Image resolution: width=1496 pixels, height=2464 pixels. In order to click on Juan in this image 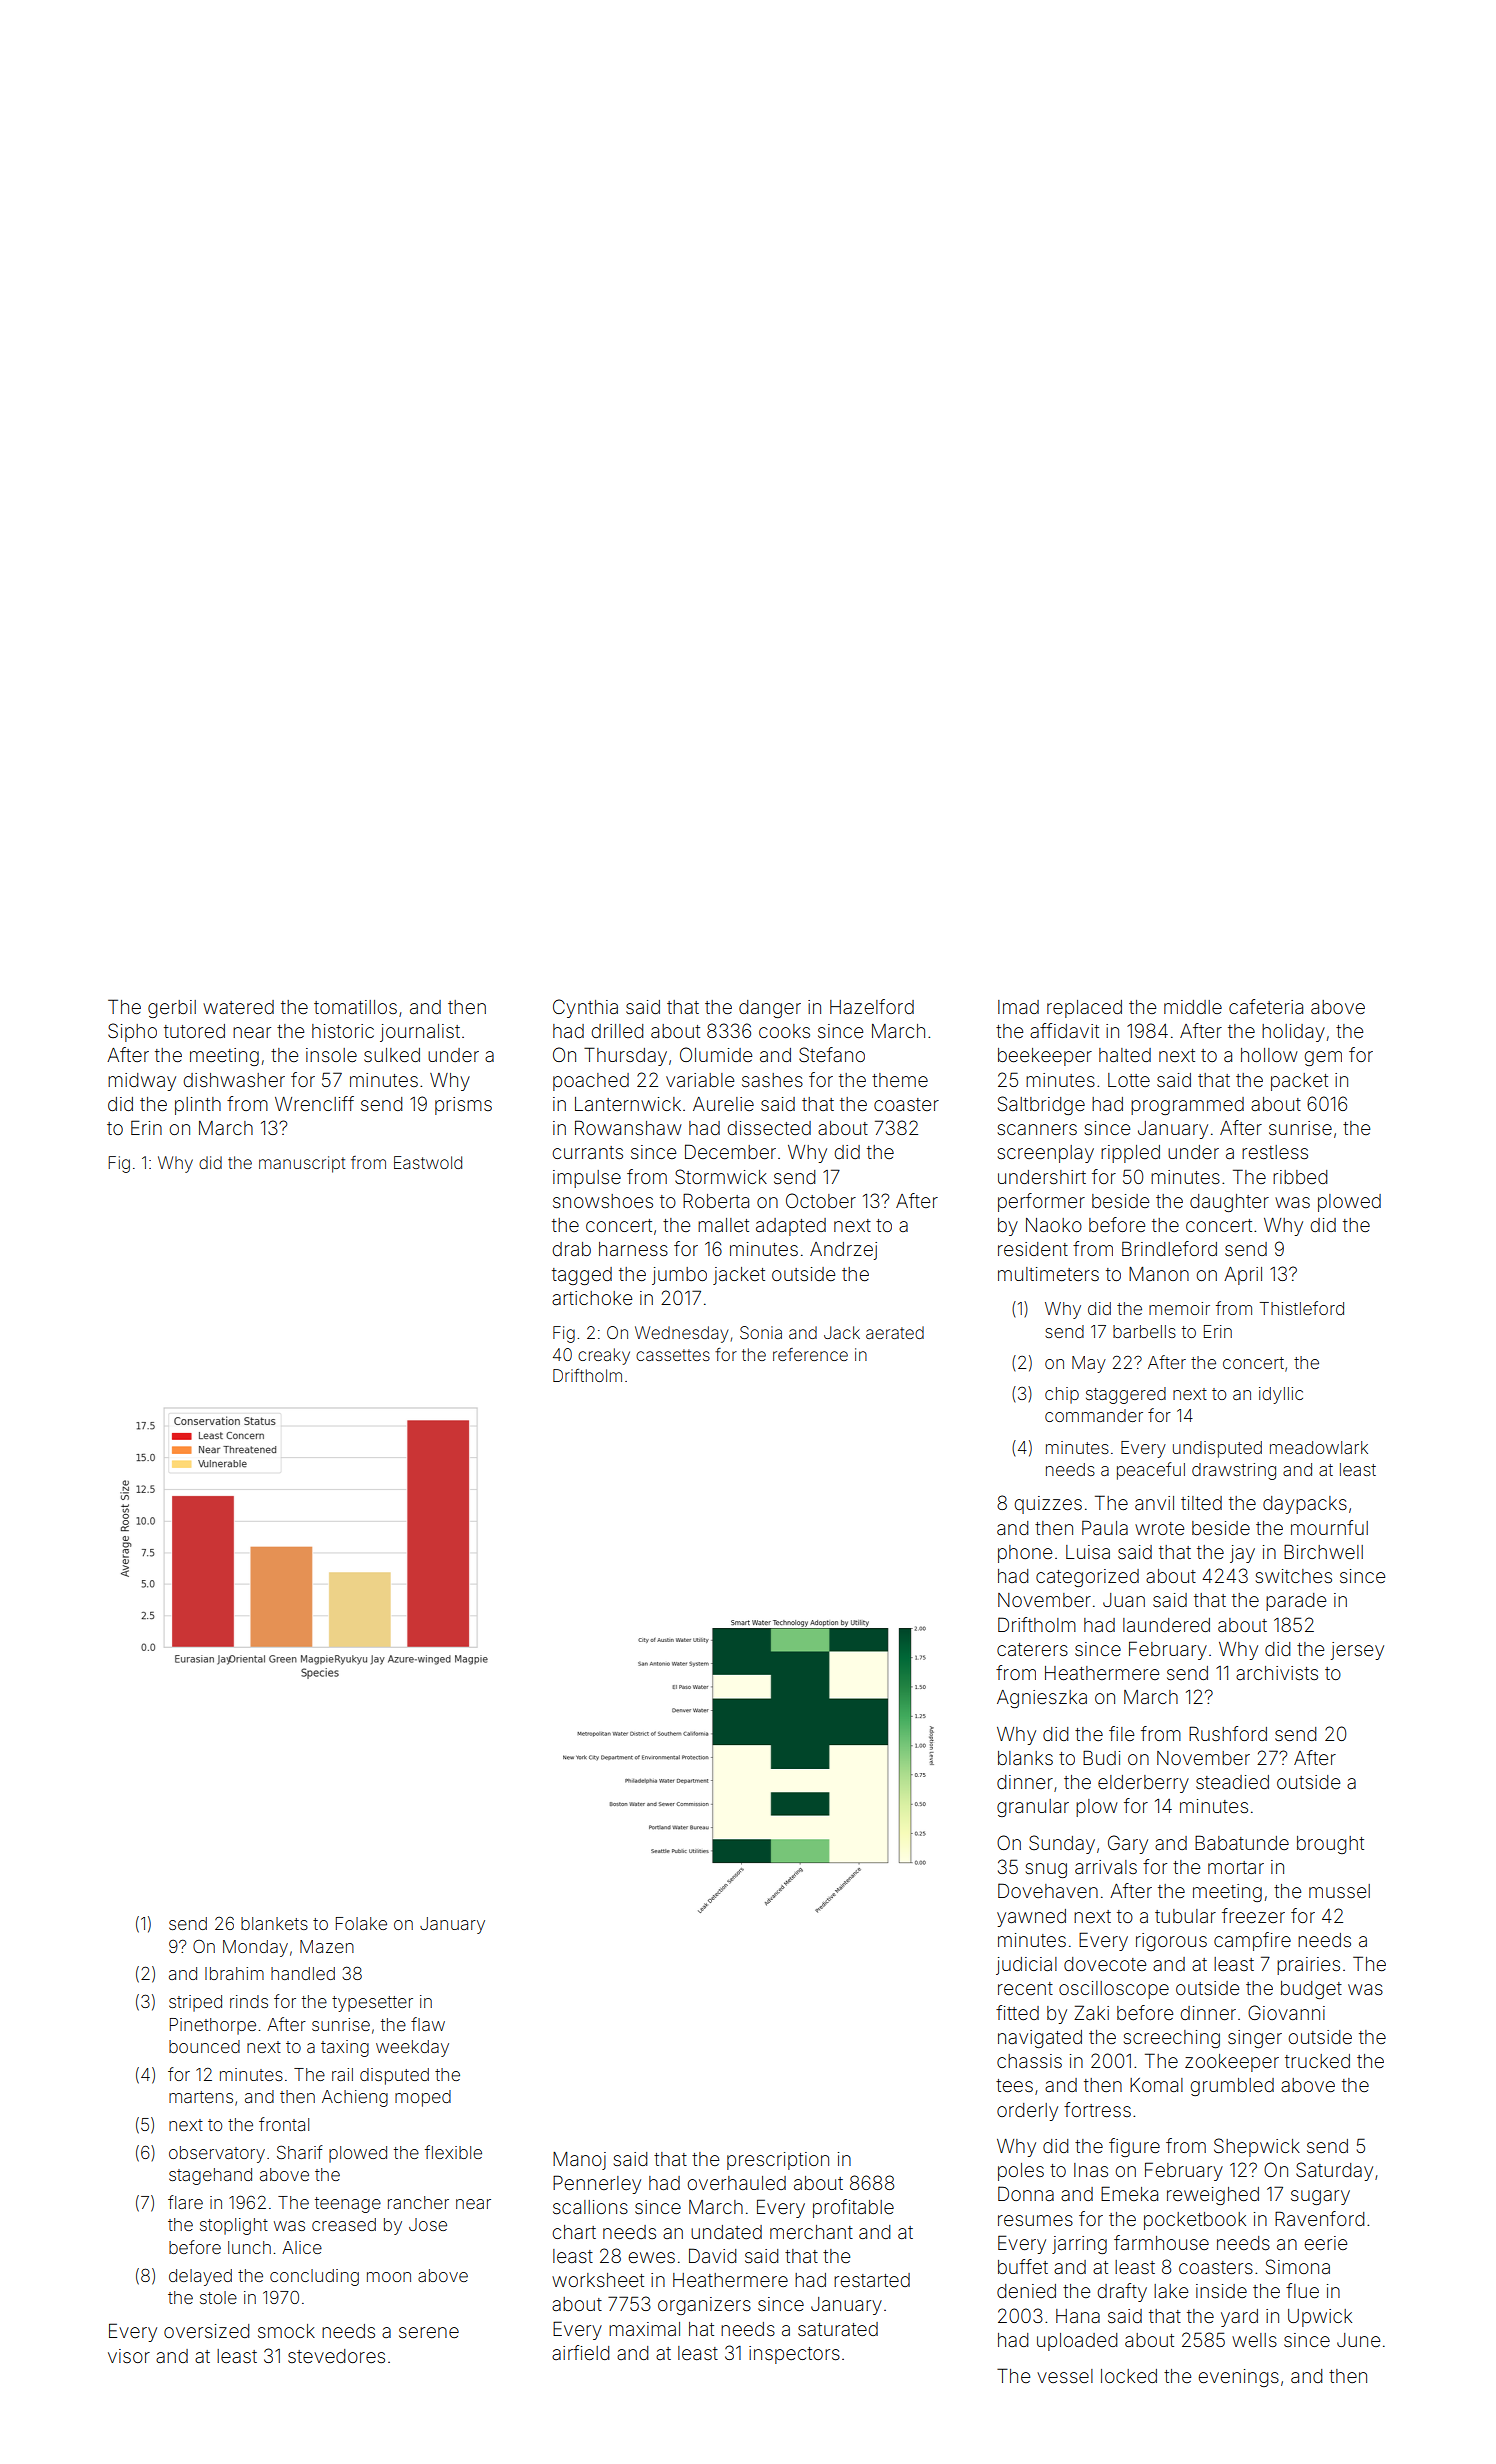, I will do `click(1124, 1600)`.
